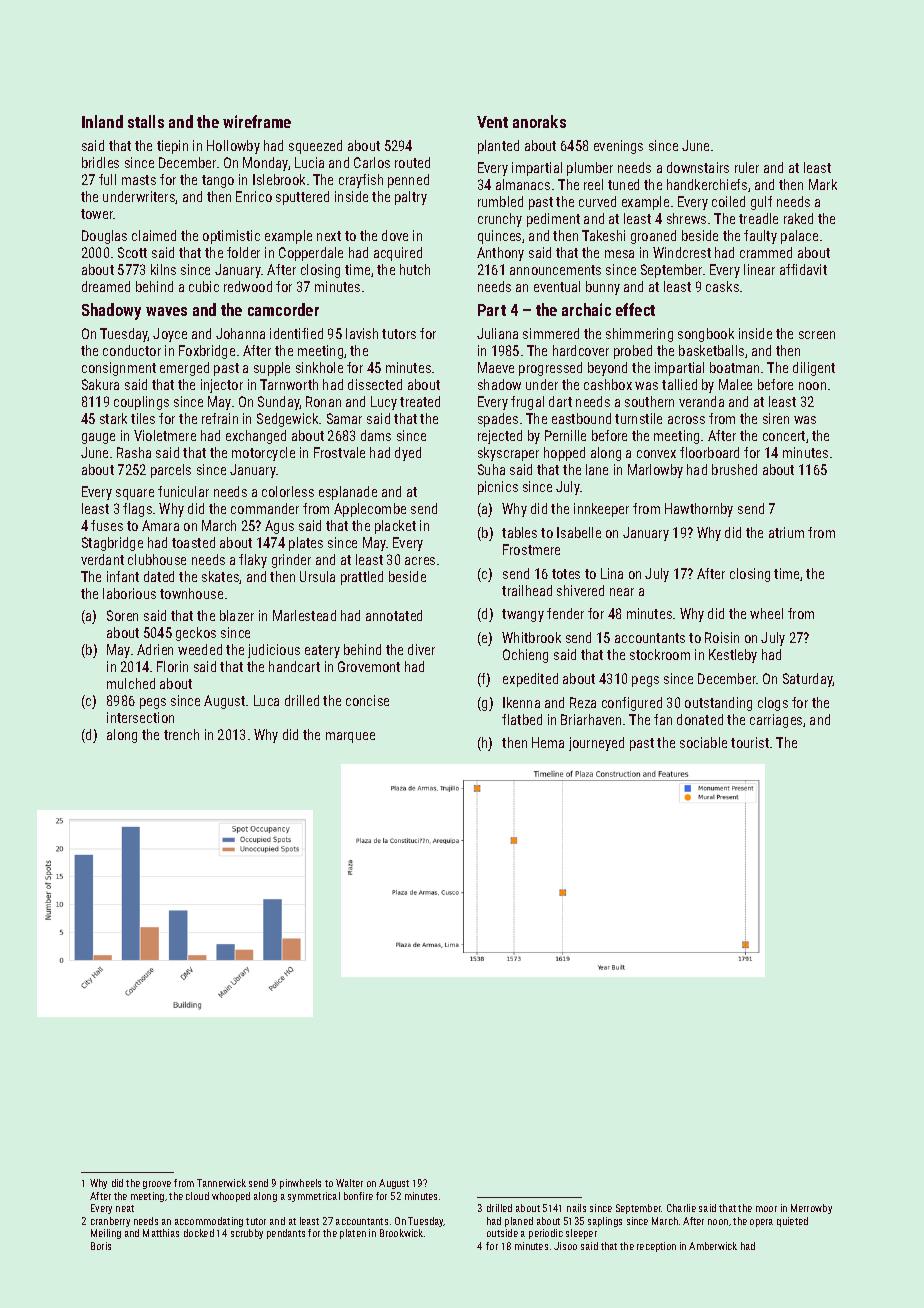 The height and width of the screenshot is (1308, 924). What do you see at coordinates (350, 737) in the screenshot?
I see `marquee` at bounding box center [350, 737].
